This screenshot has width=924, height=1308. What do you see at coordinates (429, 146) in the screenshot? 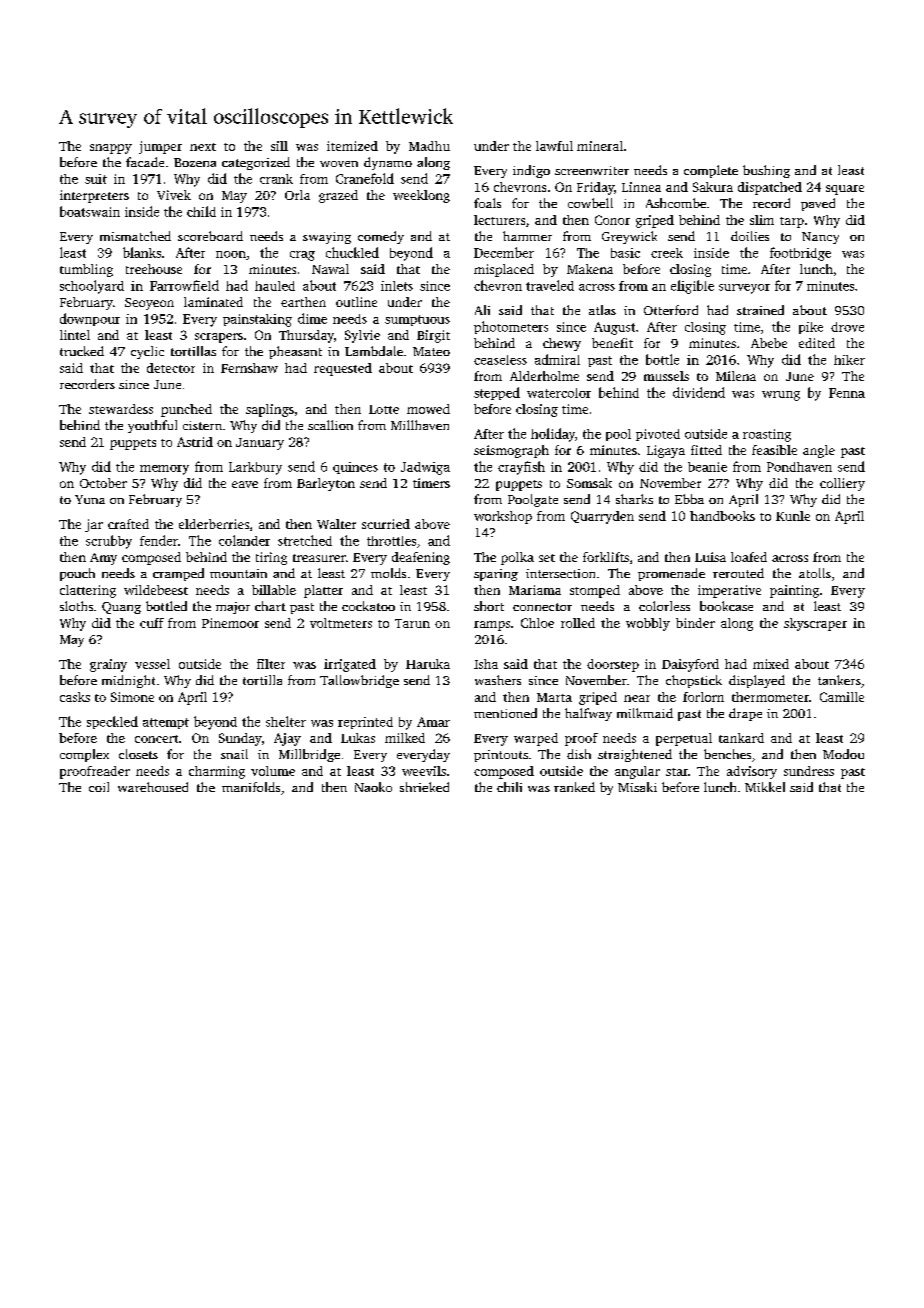
I see `Madhu` at bounding box center [429, 146].
